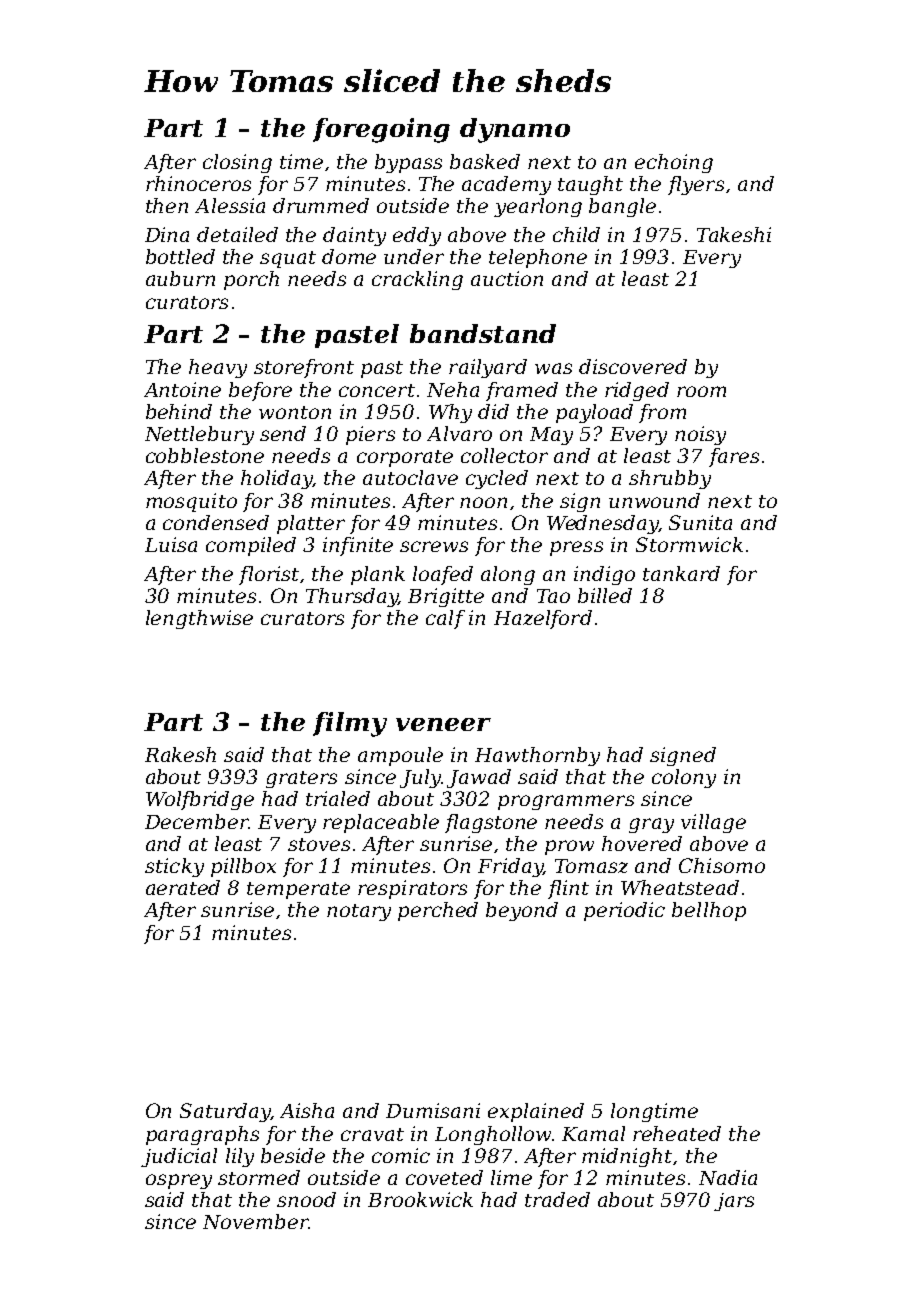 Image resolution: width=924 pixels, height=1311 pixels. What do you see at coordinates (506, 185) in the document?
I see `academy` at bounding box center [506, 185].
